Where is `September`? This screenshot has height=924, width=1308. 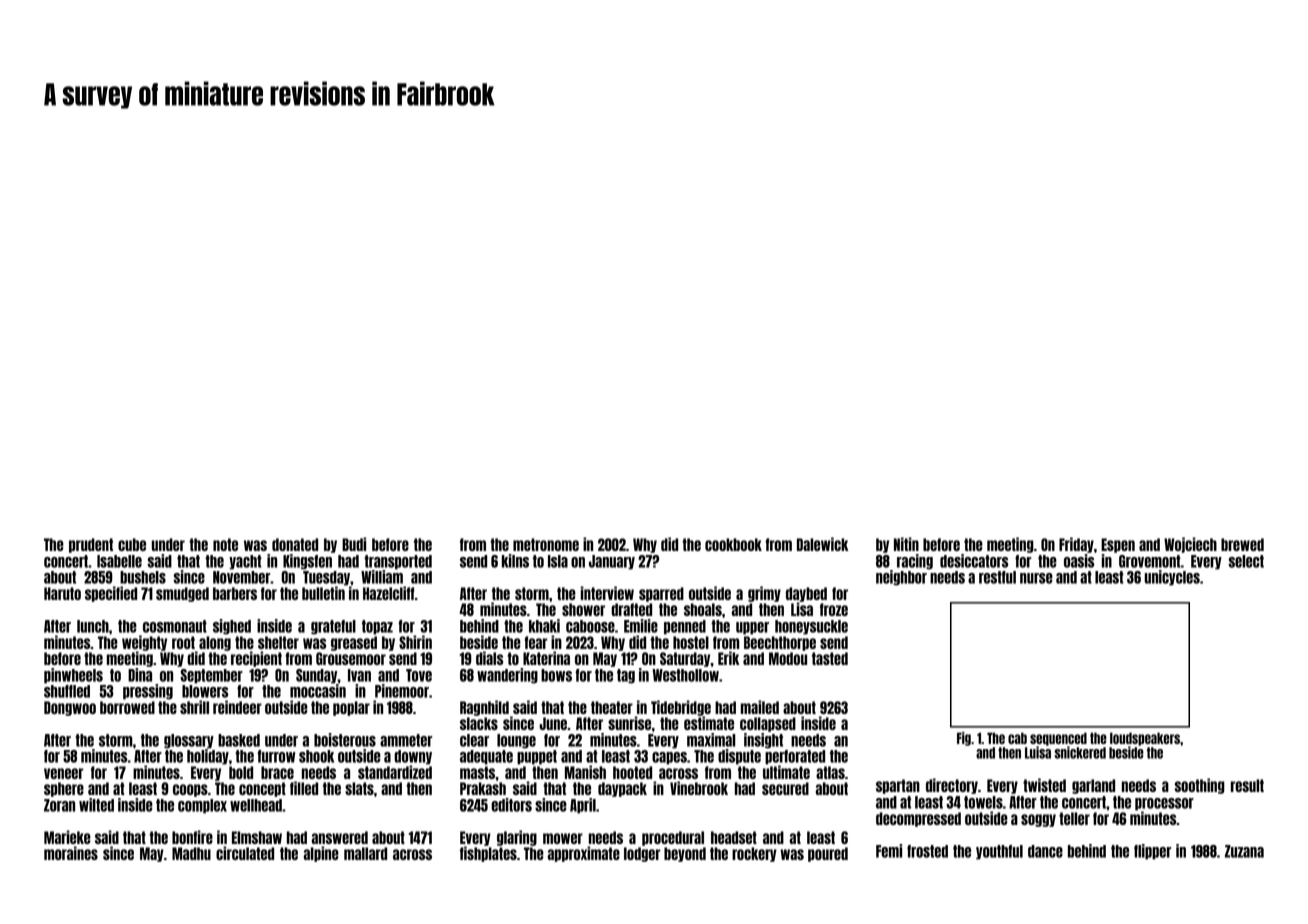
September is located at coordinates (211, 676).
